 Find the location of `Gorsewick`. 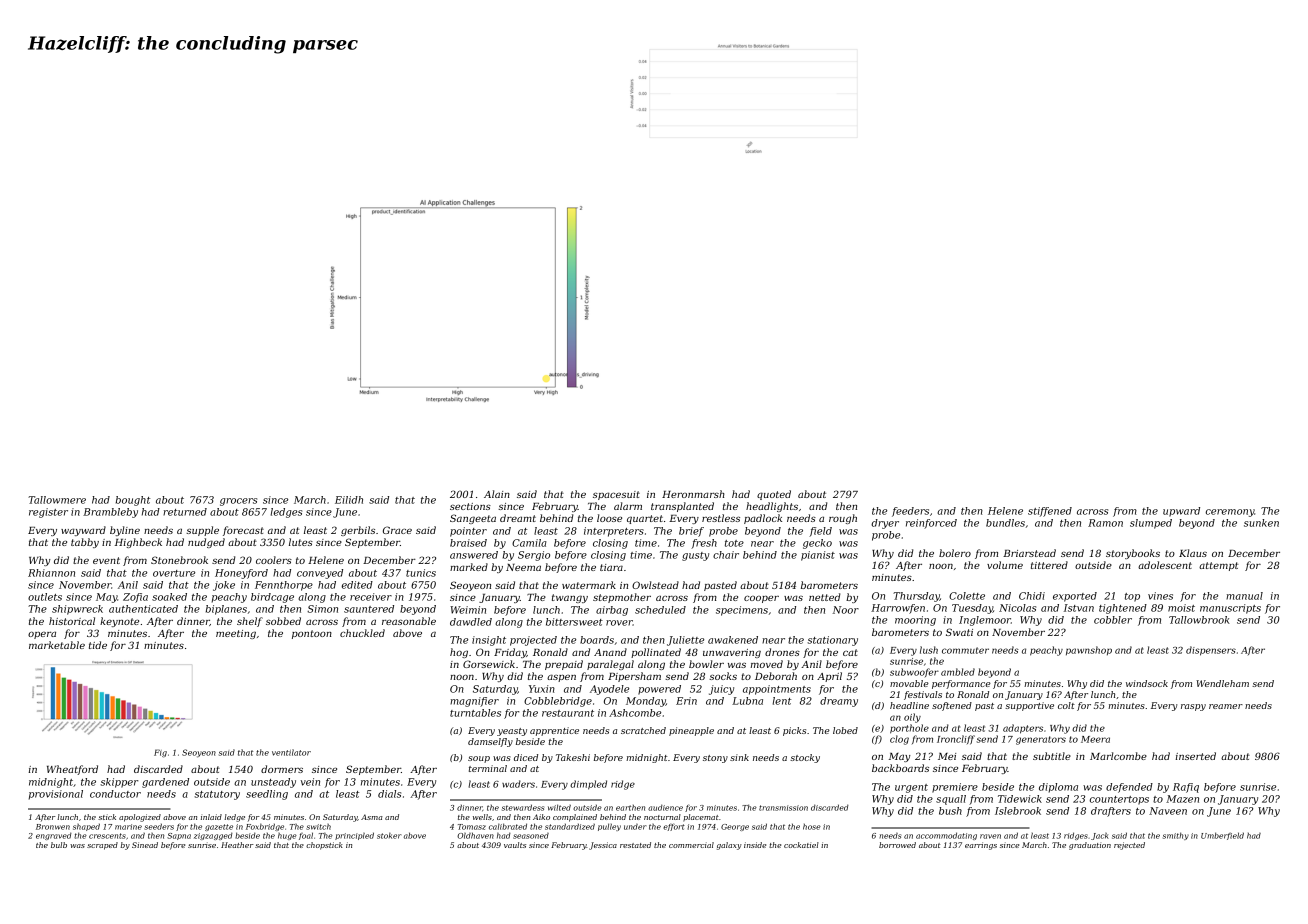

Gorsewick is located at coordinates (489, 664).
